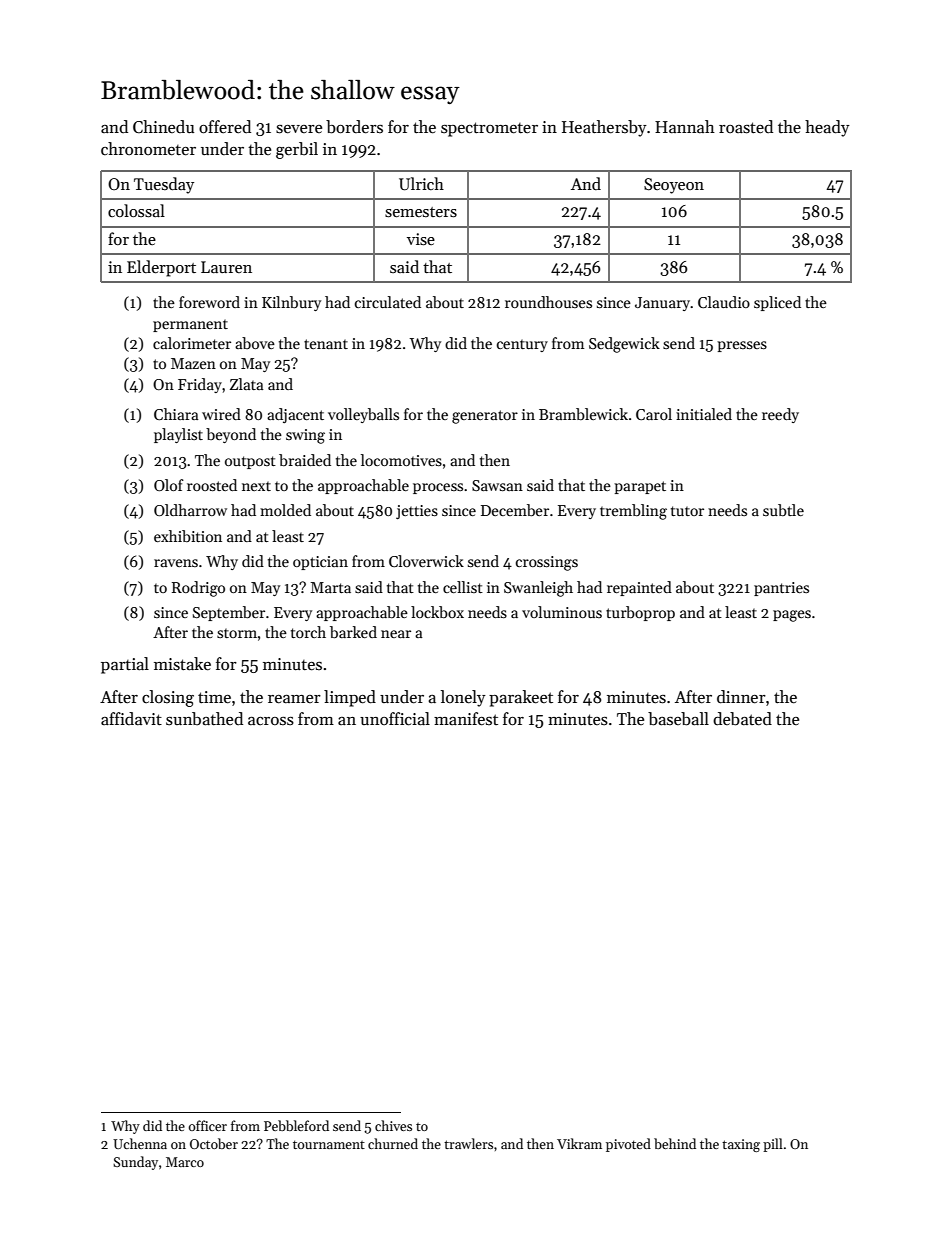 This screenshot has width=952, height=1233. Describe the element at coordinates (827, 128) in the screenshot. I see `heady` at that location.
